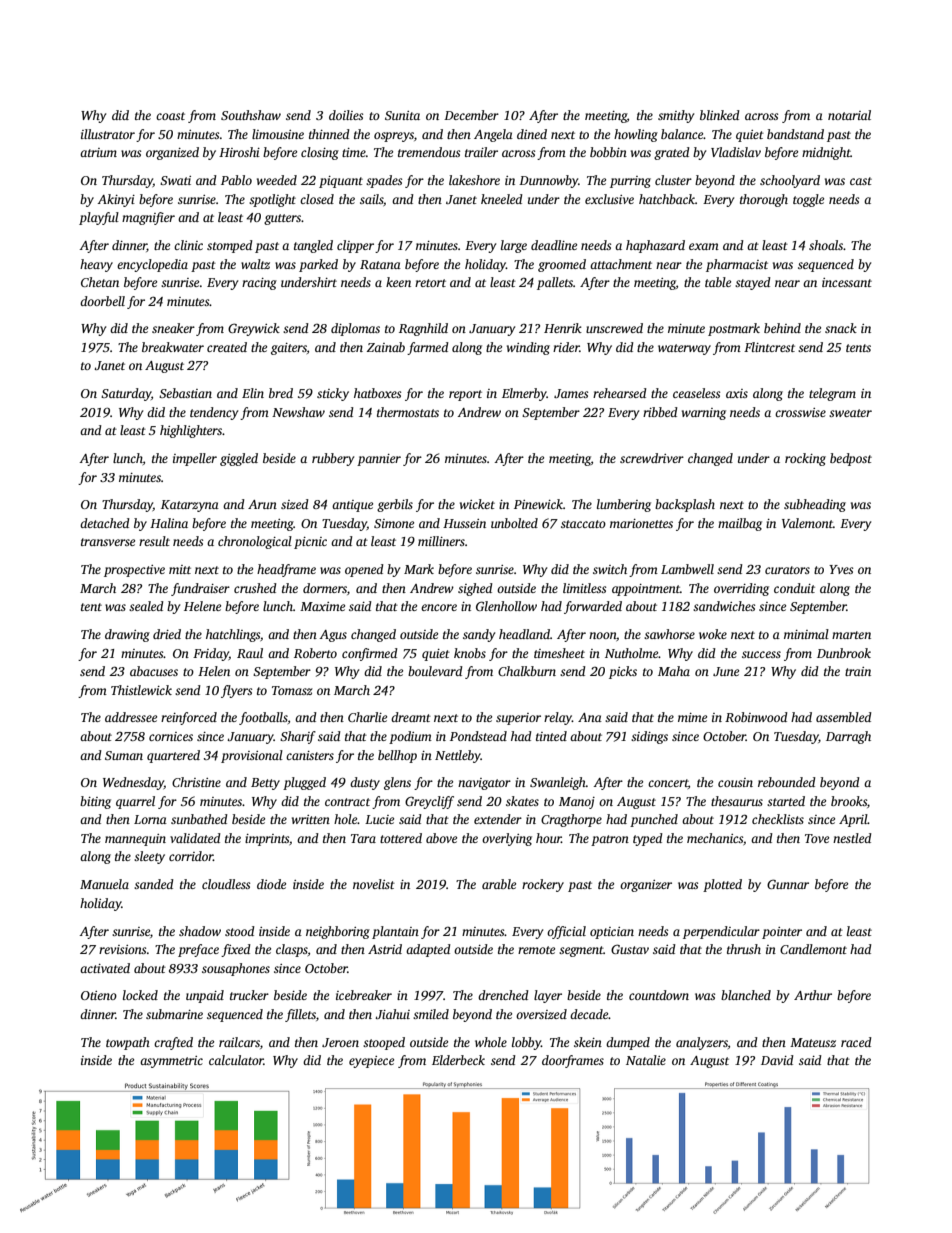 This screenshot has width=952, height=1233. I want to click on atrium, so click(98, 152).
